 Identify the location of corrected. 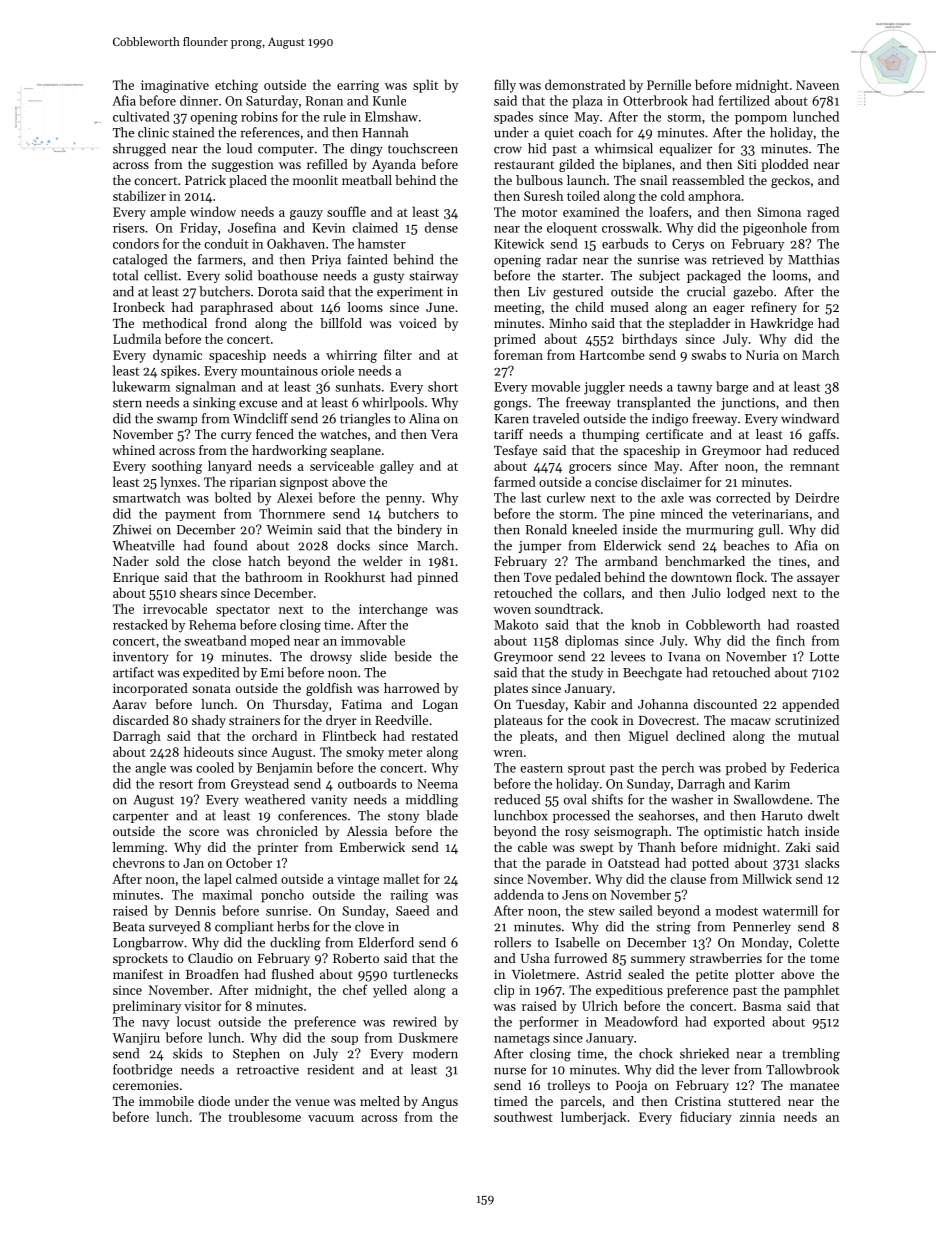
(743, 497).
